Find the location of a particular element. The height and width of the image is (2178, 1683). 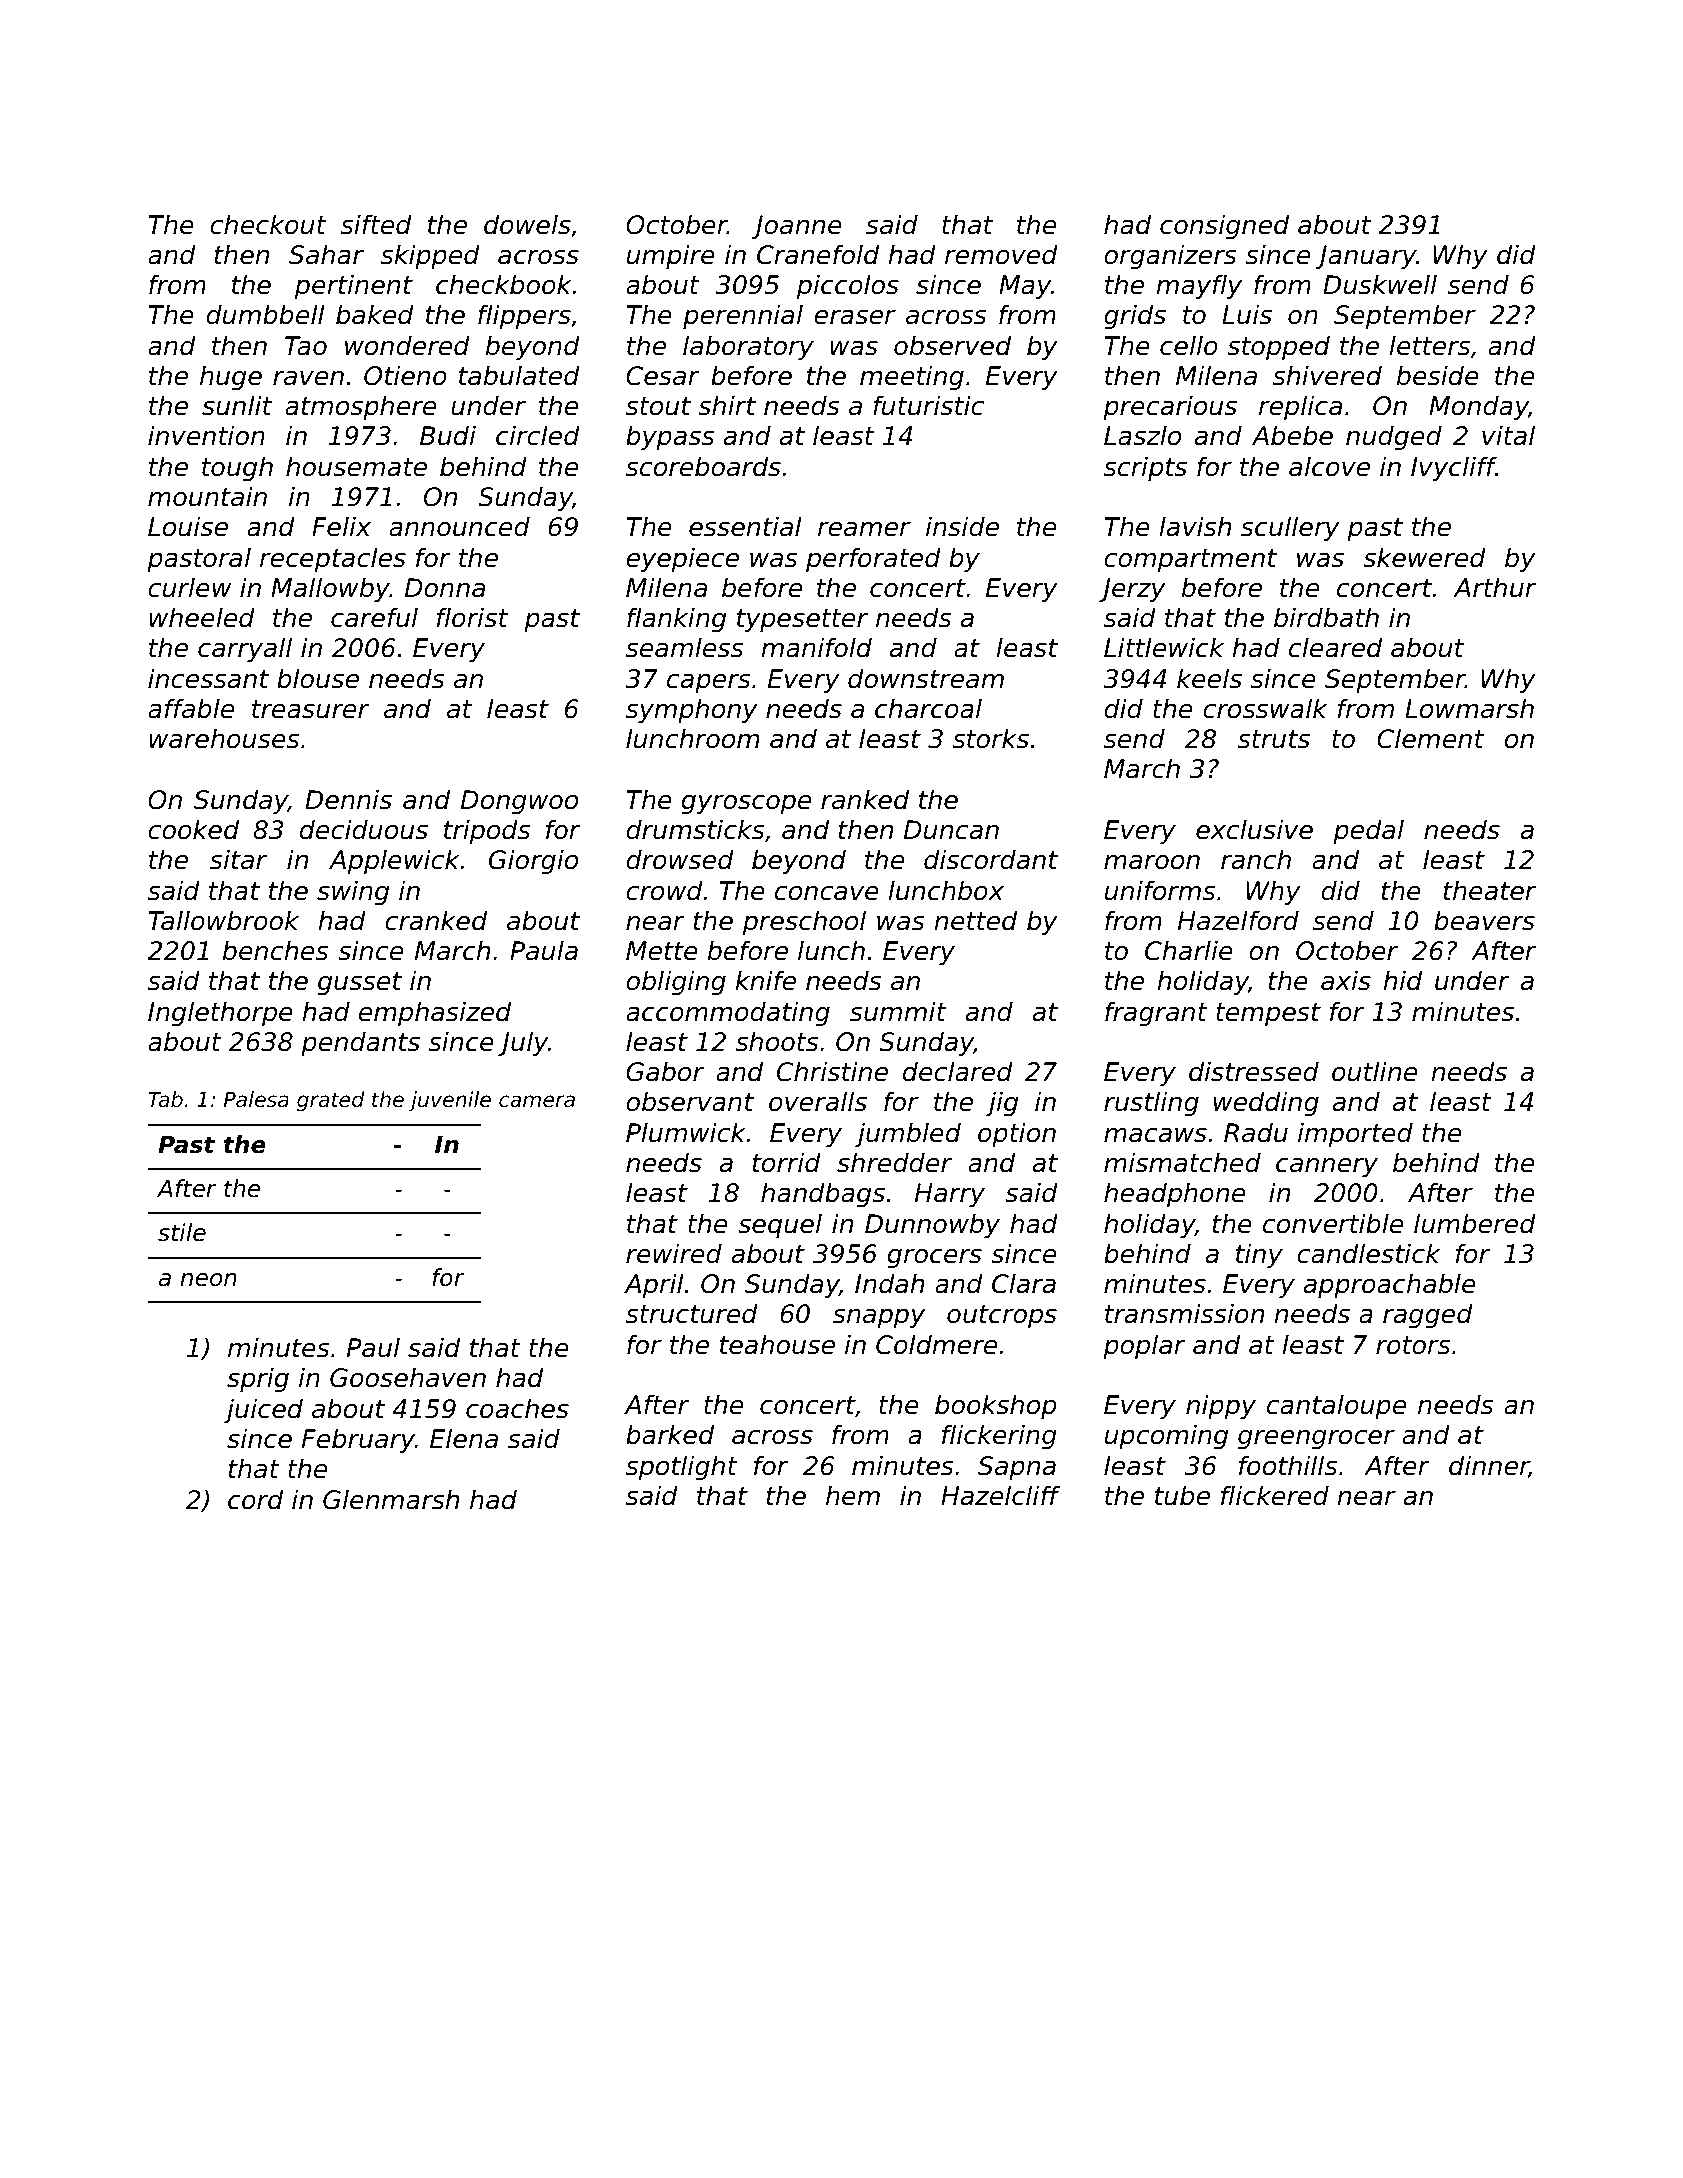

blouse is located at coordinates (318, 678).
